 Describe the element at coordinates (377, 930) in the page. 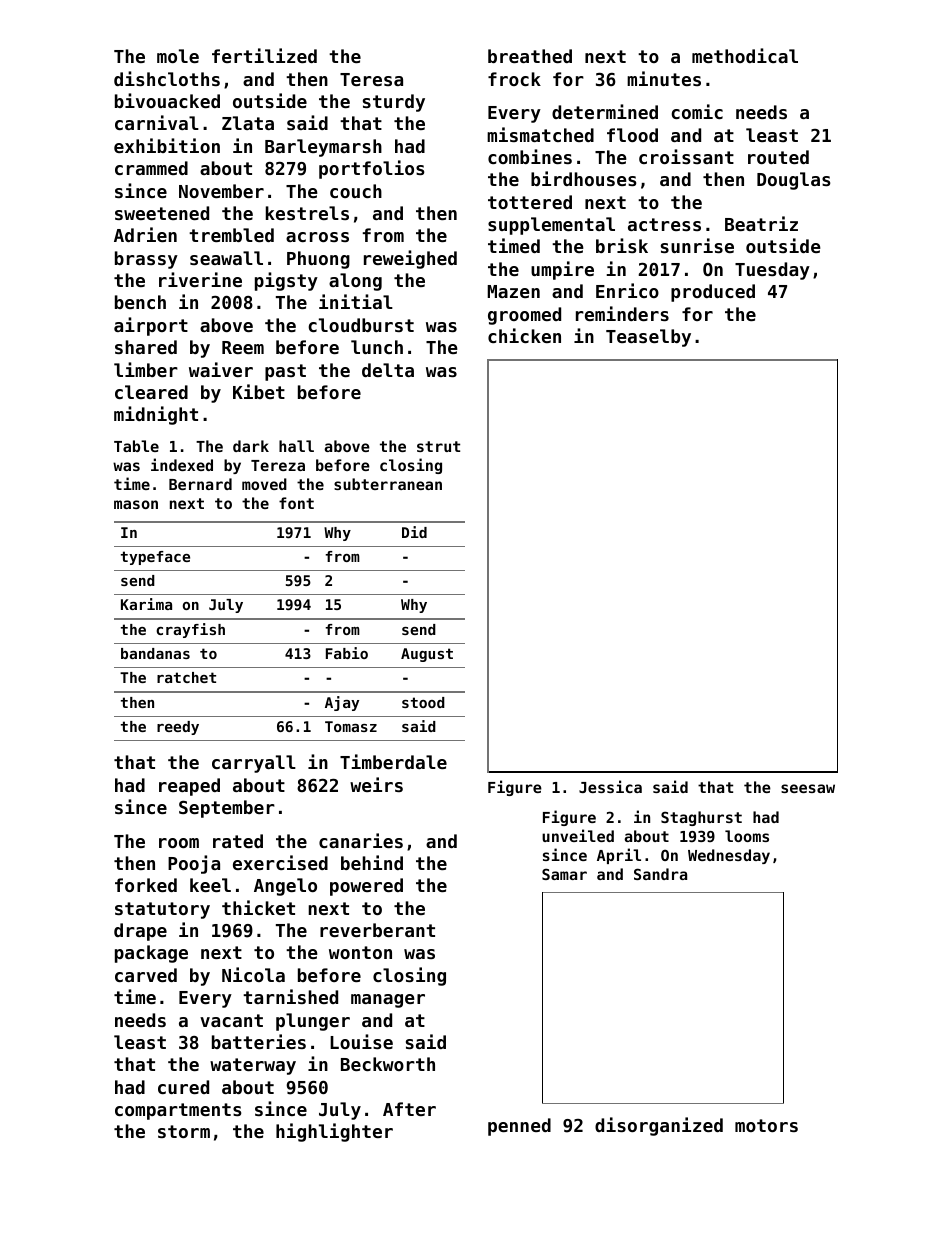

I see `reverberant` at that location.
